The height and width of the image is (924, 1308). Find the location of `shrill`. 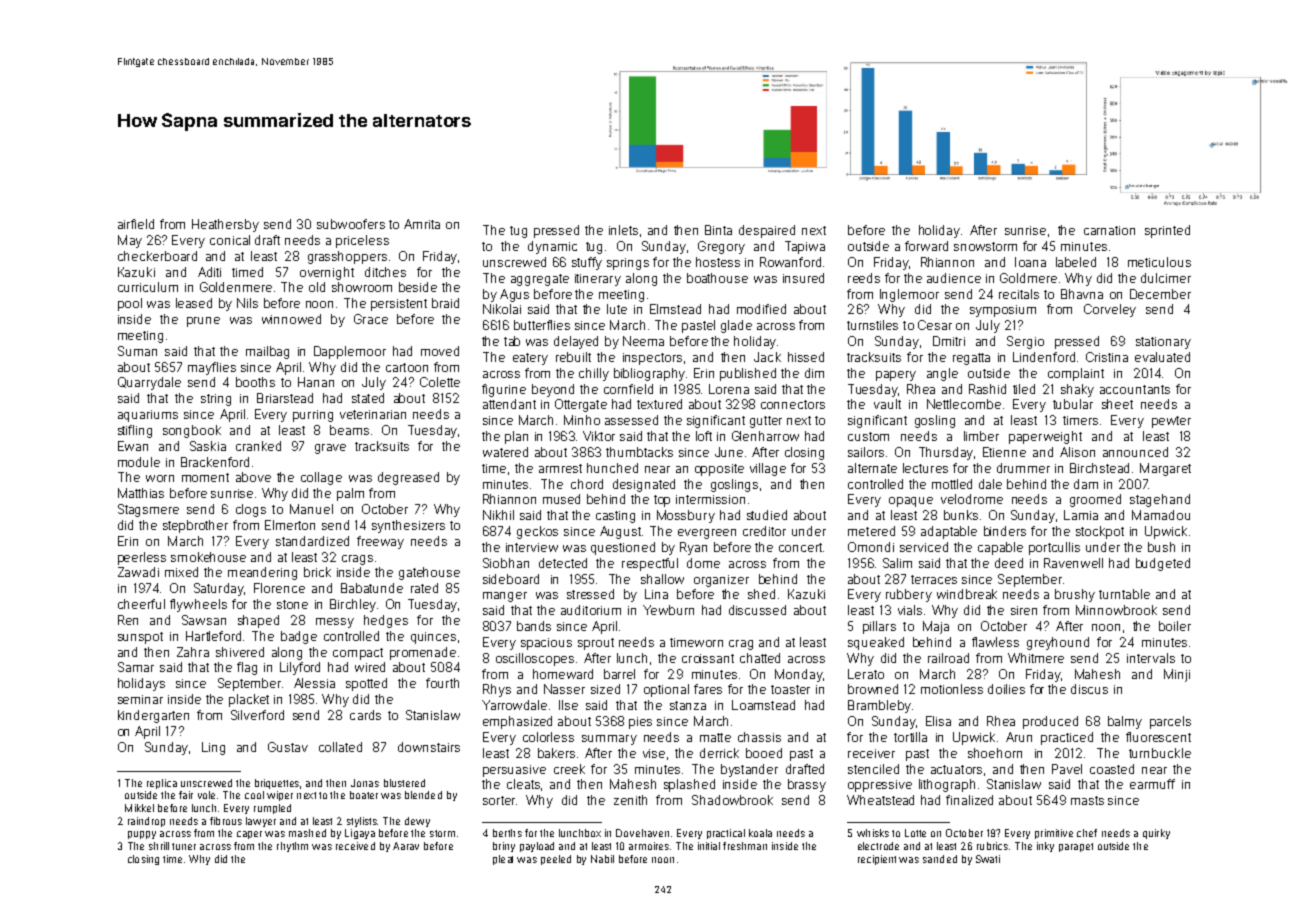

shrill is located at coordinates (159, 846).
